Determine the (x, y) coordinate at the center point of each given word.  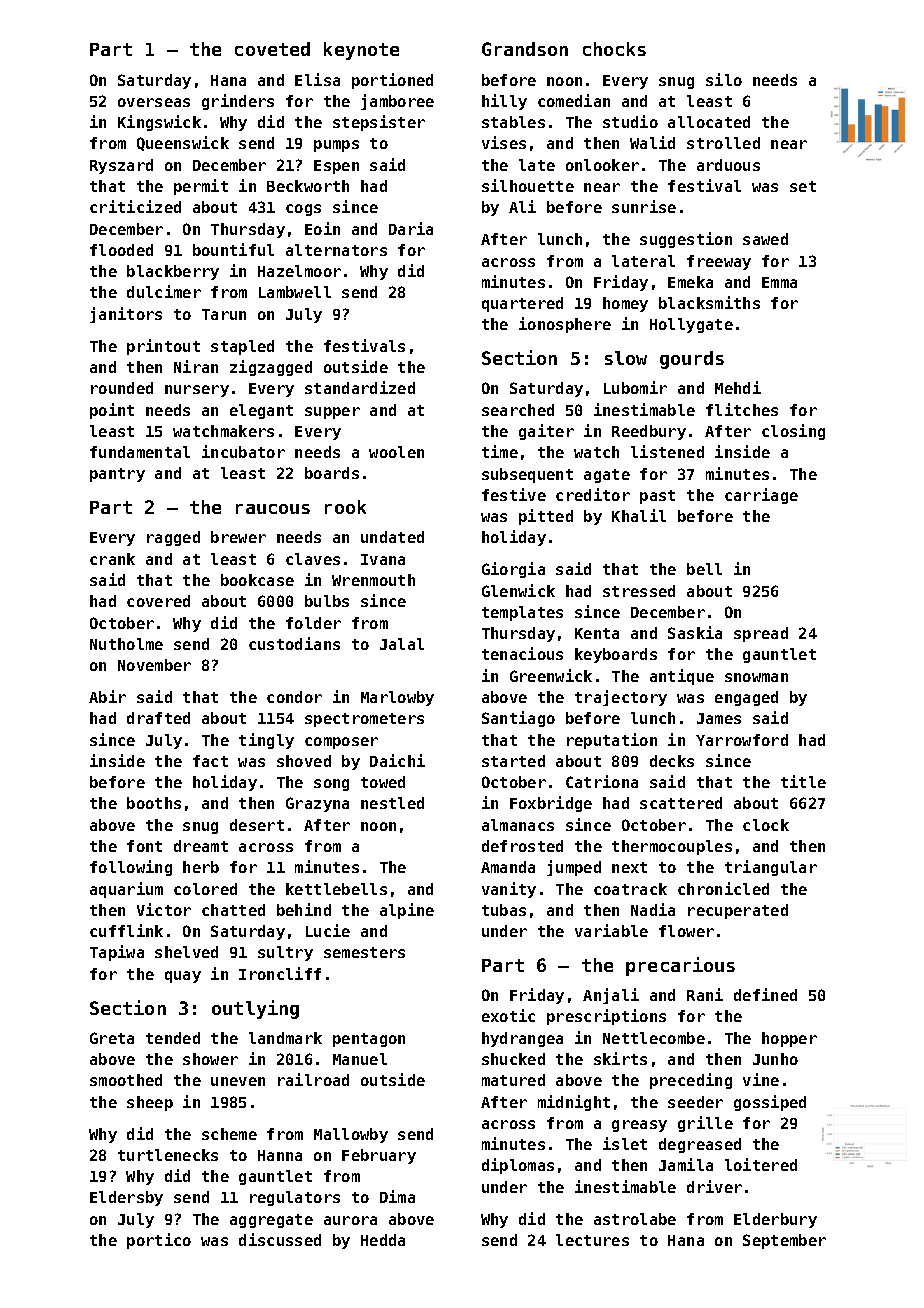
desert (257, 825)
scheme (229, 1134)
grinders (238, 102)
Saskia (695, 632)
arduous (728, 165)
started (513, 761)
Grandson (525, 49)
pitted (546, 517)
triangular (771, 868)
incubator (243, 451)
